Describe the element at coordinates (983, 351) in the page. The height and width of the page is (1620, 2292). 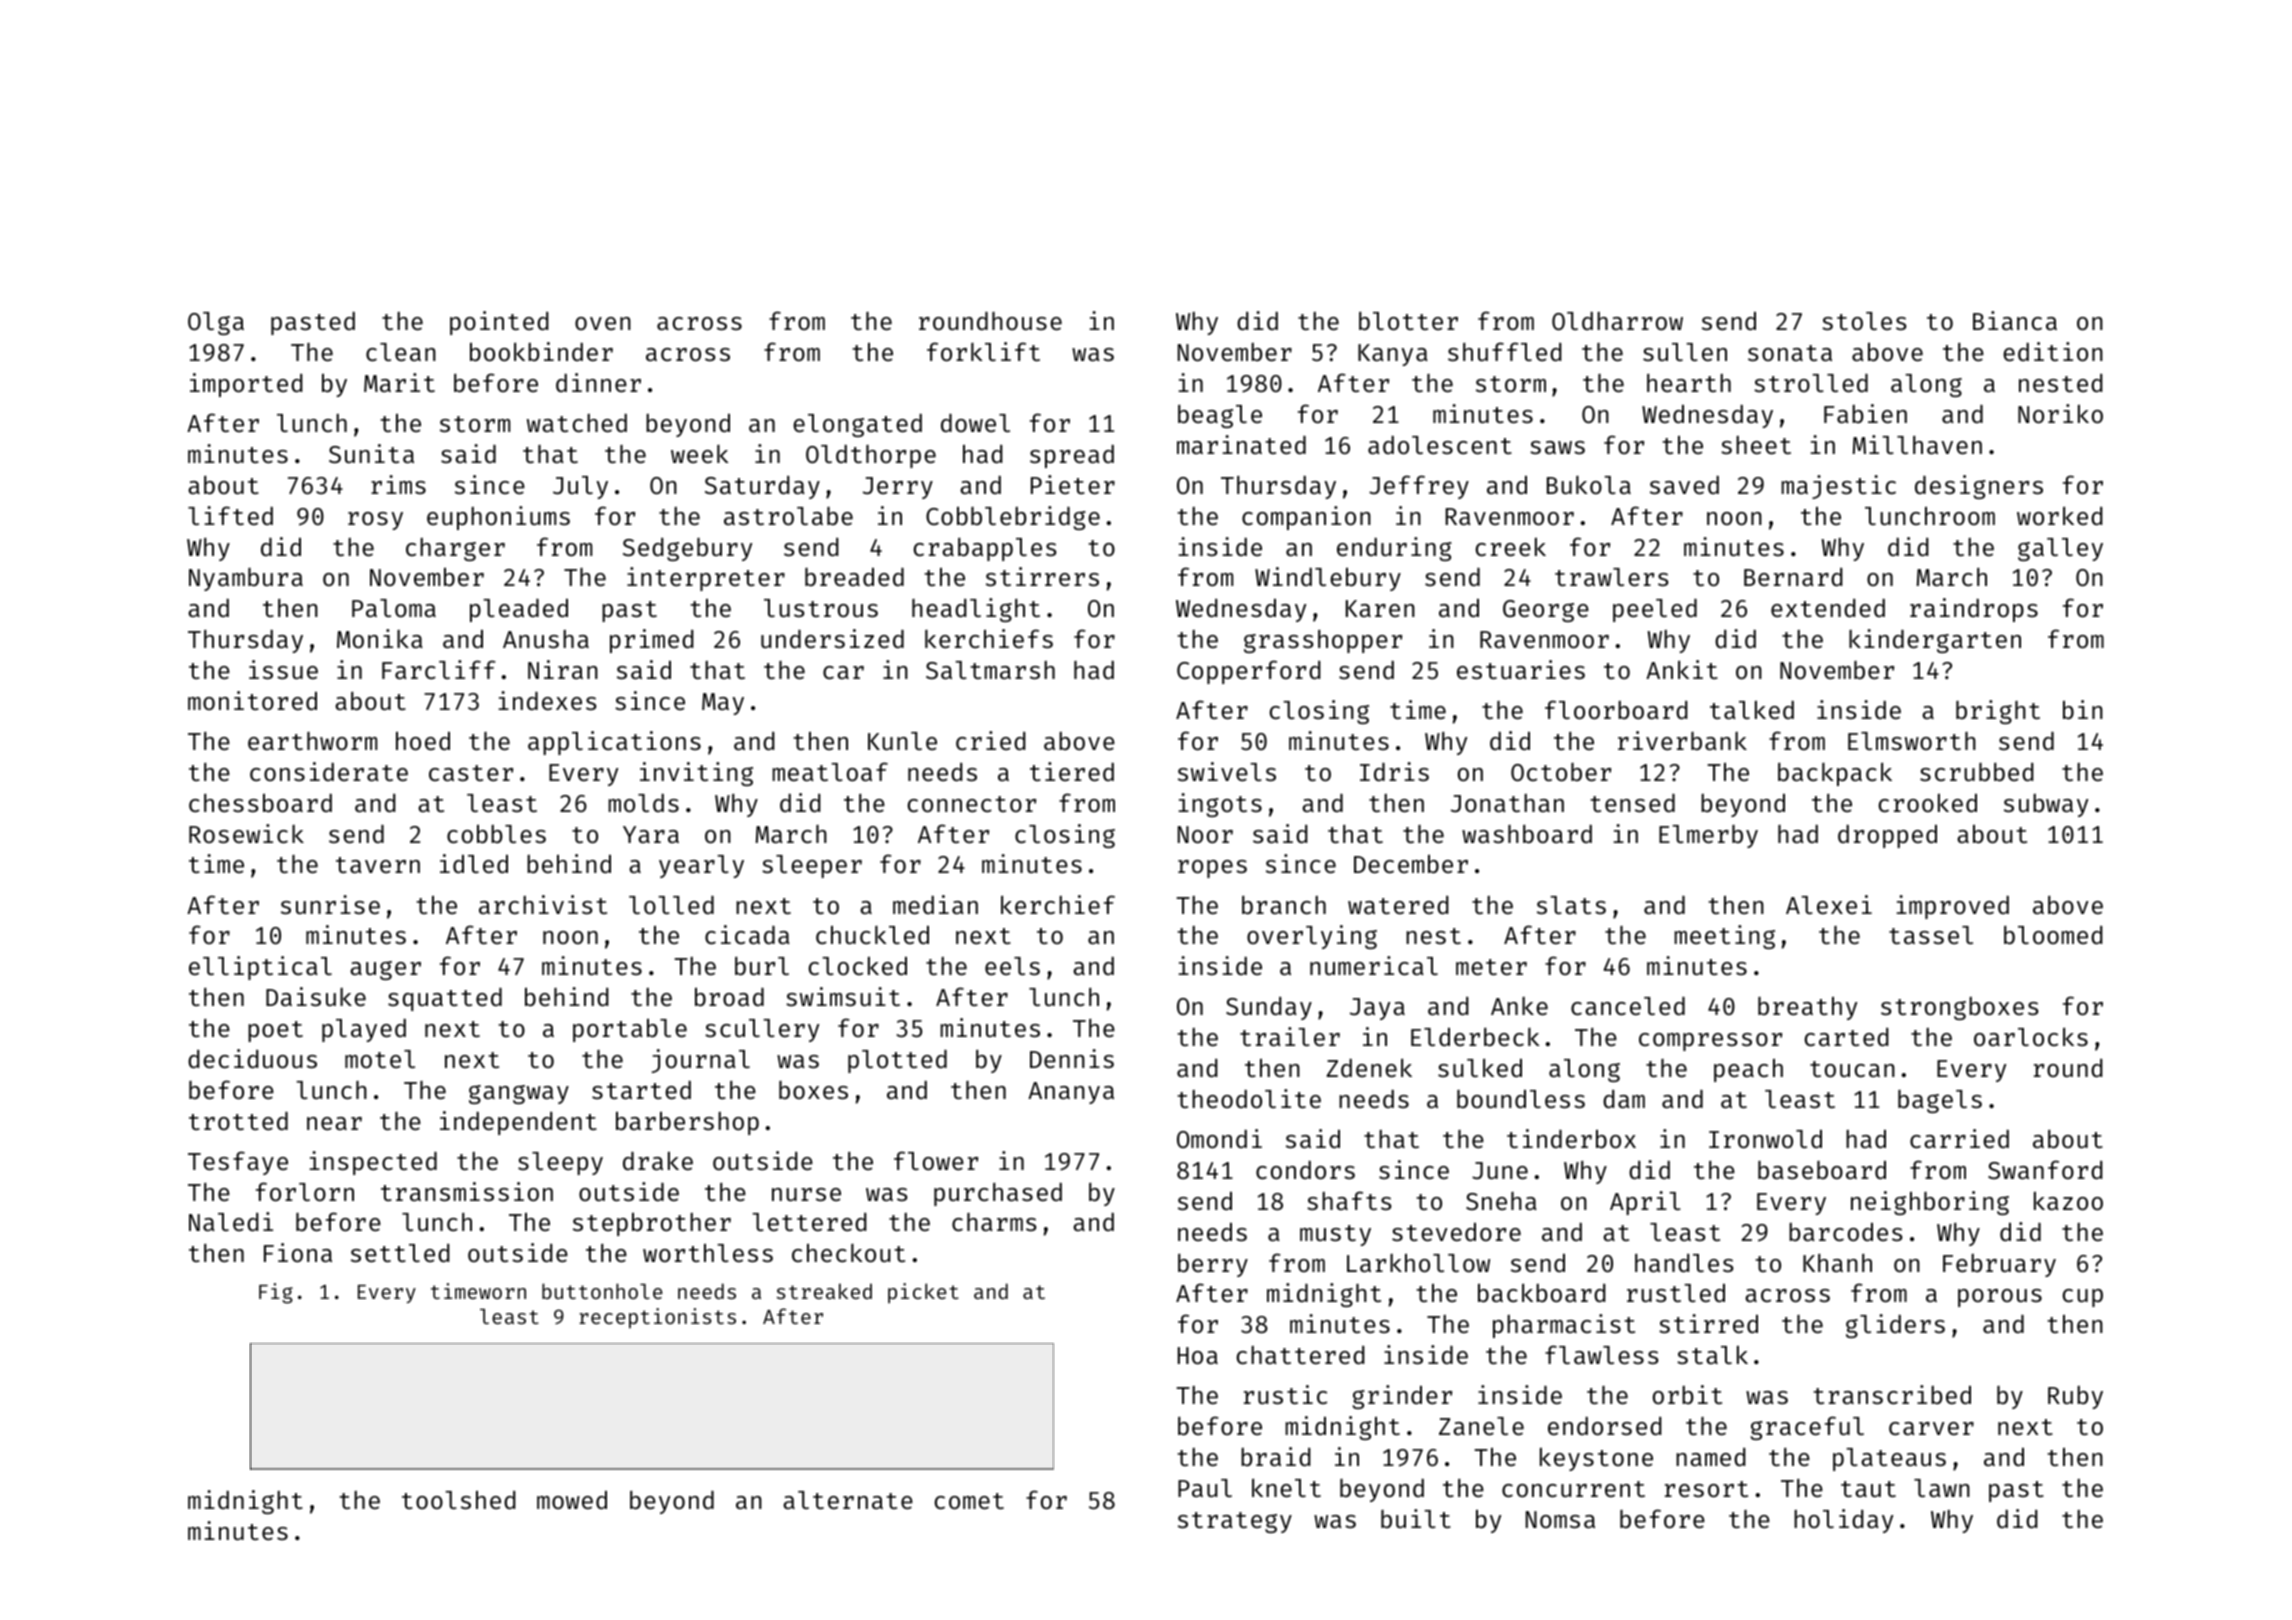
I see `forklift` at that location.
